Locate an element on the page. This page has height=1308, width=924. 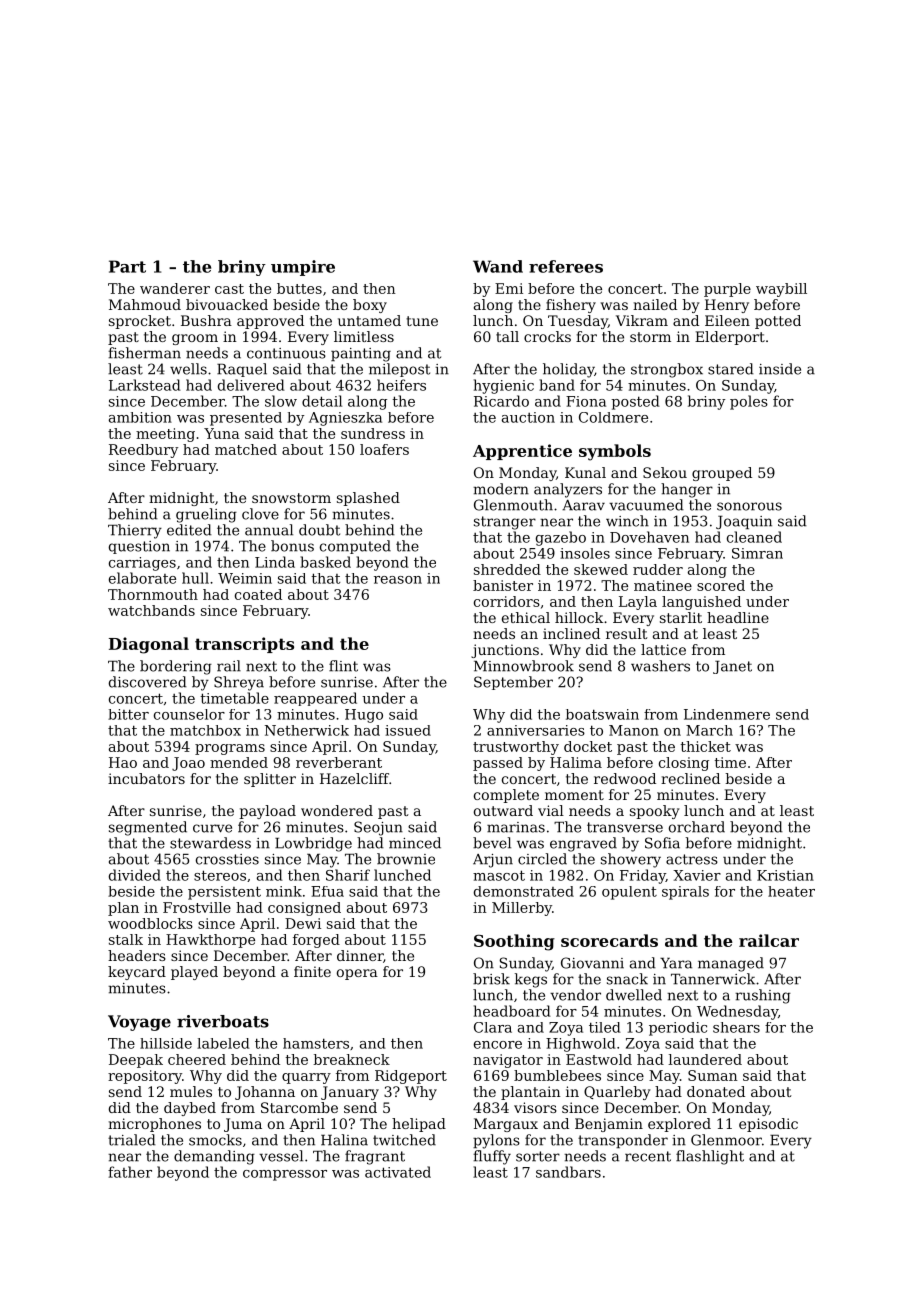
waybill is located at coordinates (781, 290).
